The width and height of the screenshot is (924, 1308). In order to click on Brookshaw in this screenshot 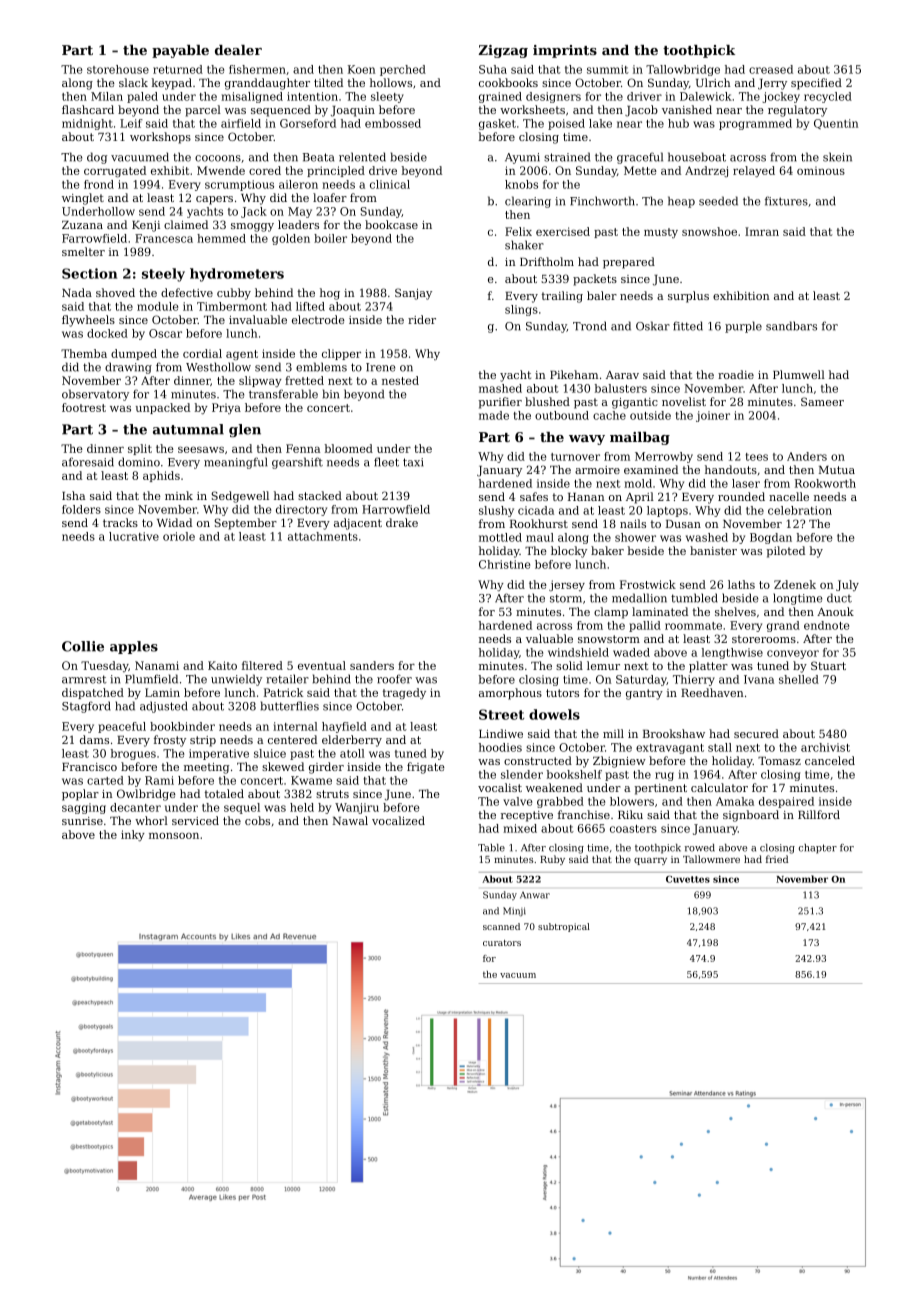, I will do `click(674, 733)`.
